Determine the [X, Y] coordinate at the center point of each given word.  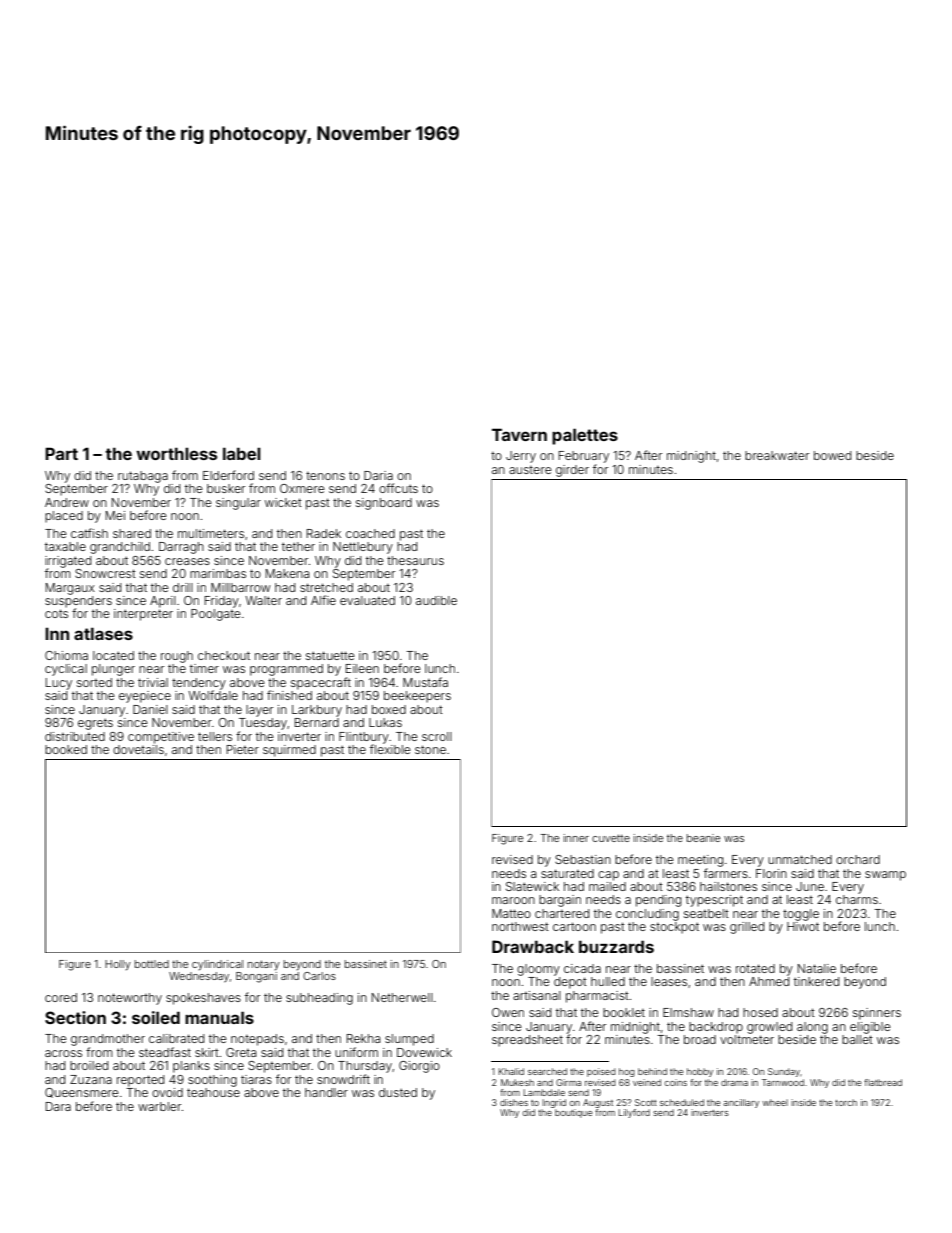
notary [264, 965]
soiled [156, 1017]
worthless [176, 453]
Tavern [519, 434]
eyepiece [145, 697]
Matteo [511, 913]
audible [436, 600]
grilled [747, 928]
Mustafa [425, 682]
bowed [832, 455]
